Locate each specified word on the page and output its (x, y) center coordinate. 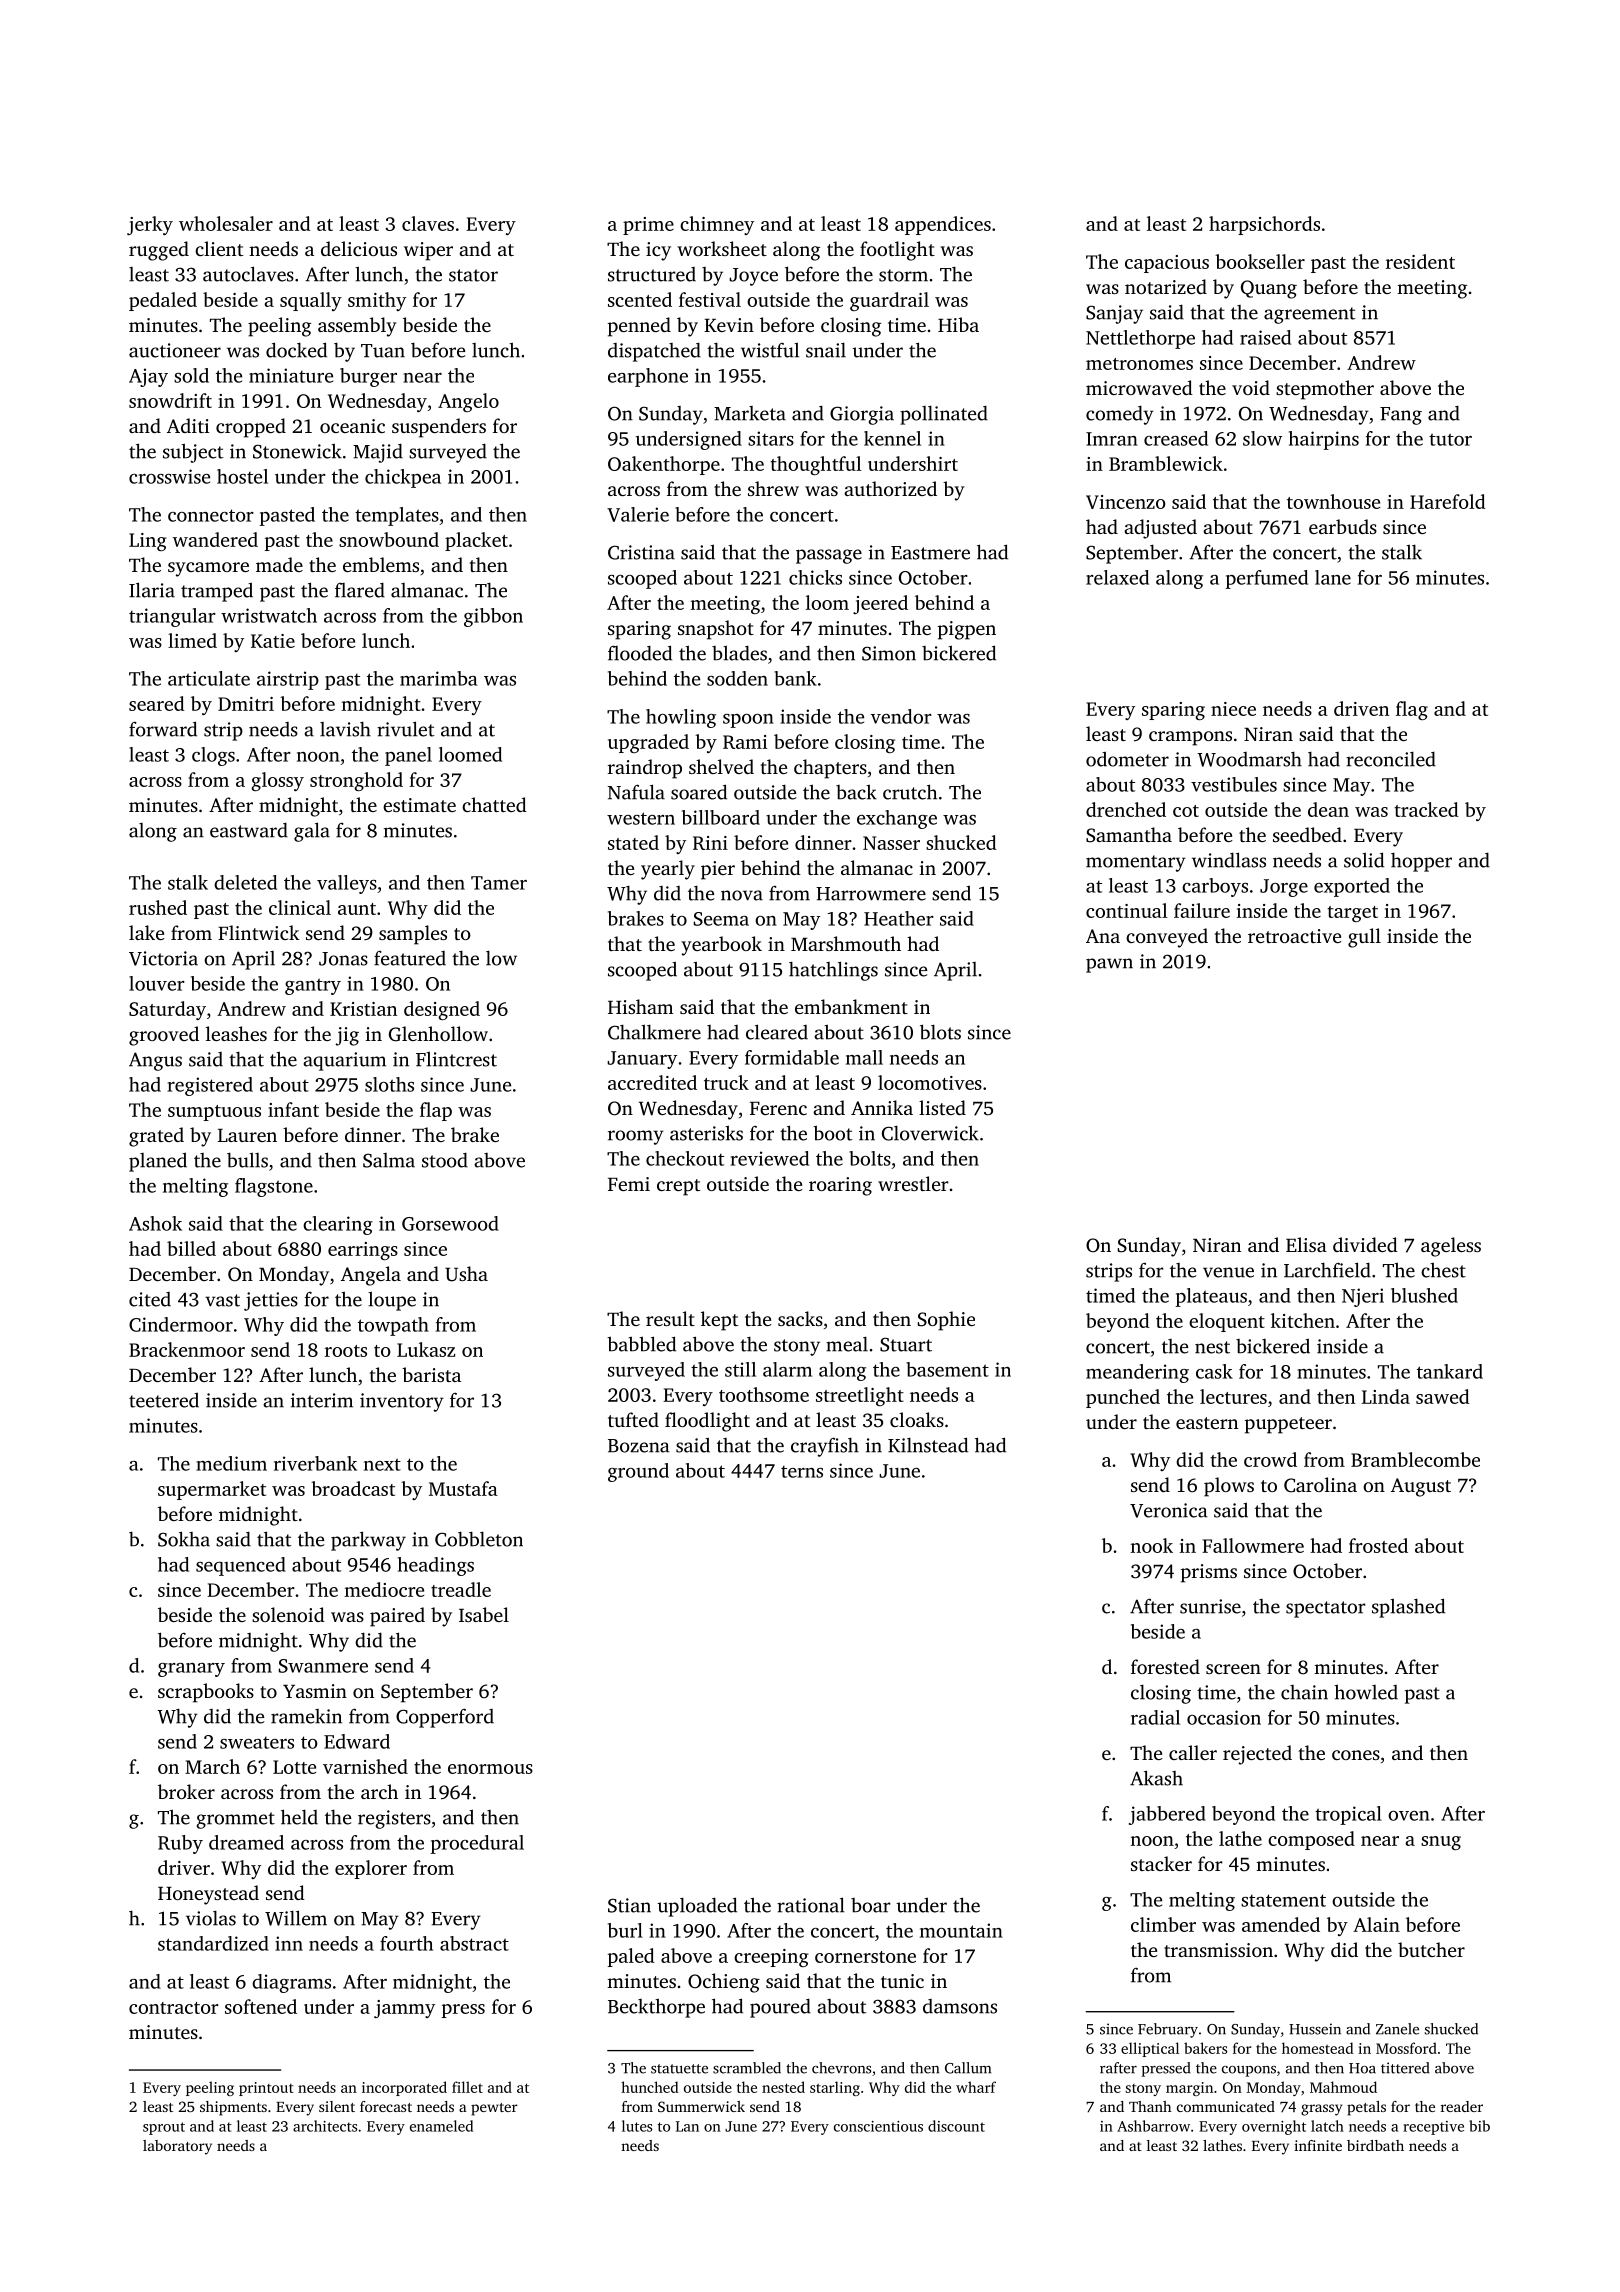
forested (1165, 1666)
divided (1365, 1244)
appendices (943, 225)
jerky (150, 225)
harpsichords (1264, 225)
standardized (213, 1943)
